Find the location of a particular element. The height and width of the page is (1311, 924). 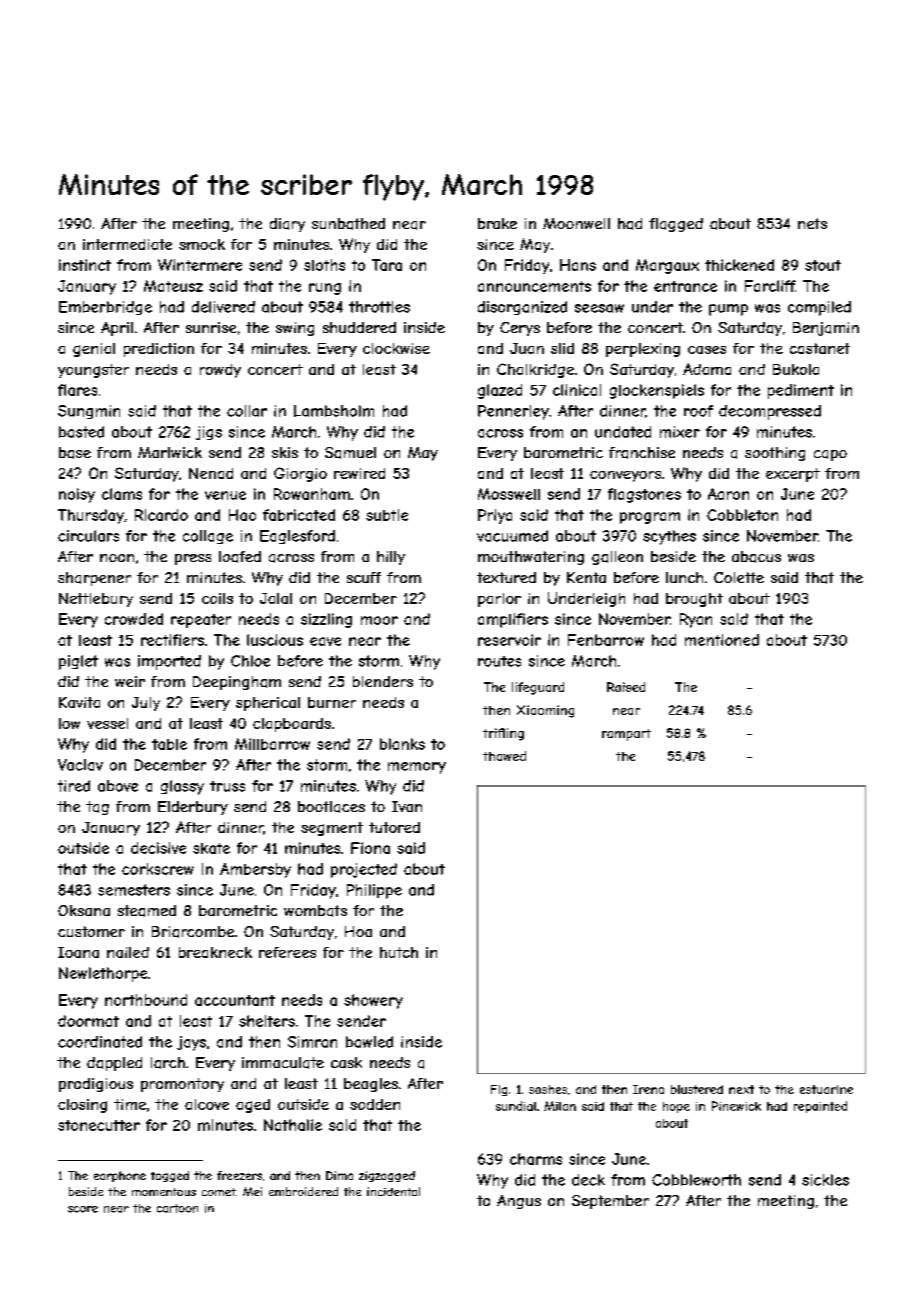

Cobbleworth is located at coordinates (696, 1180).
